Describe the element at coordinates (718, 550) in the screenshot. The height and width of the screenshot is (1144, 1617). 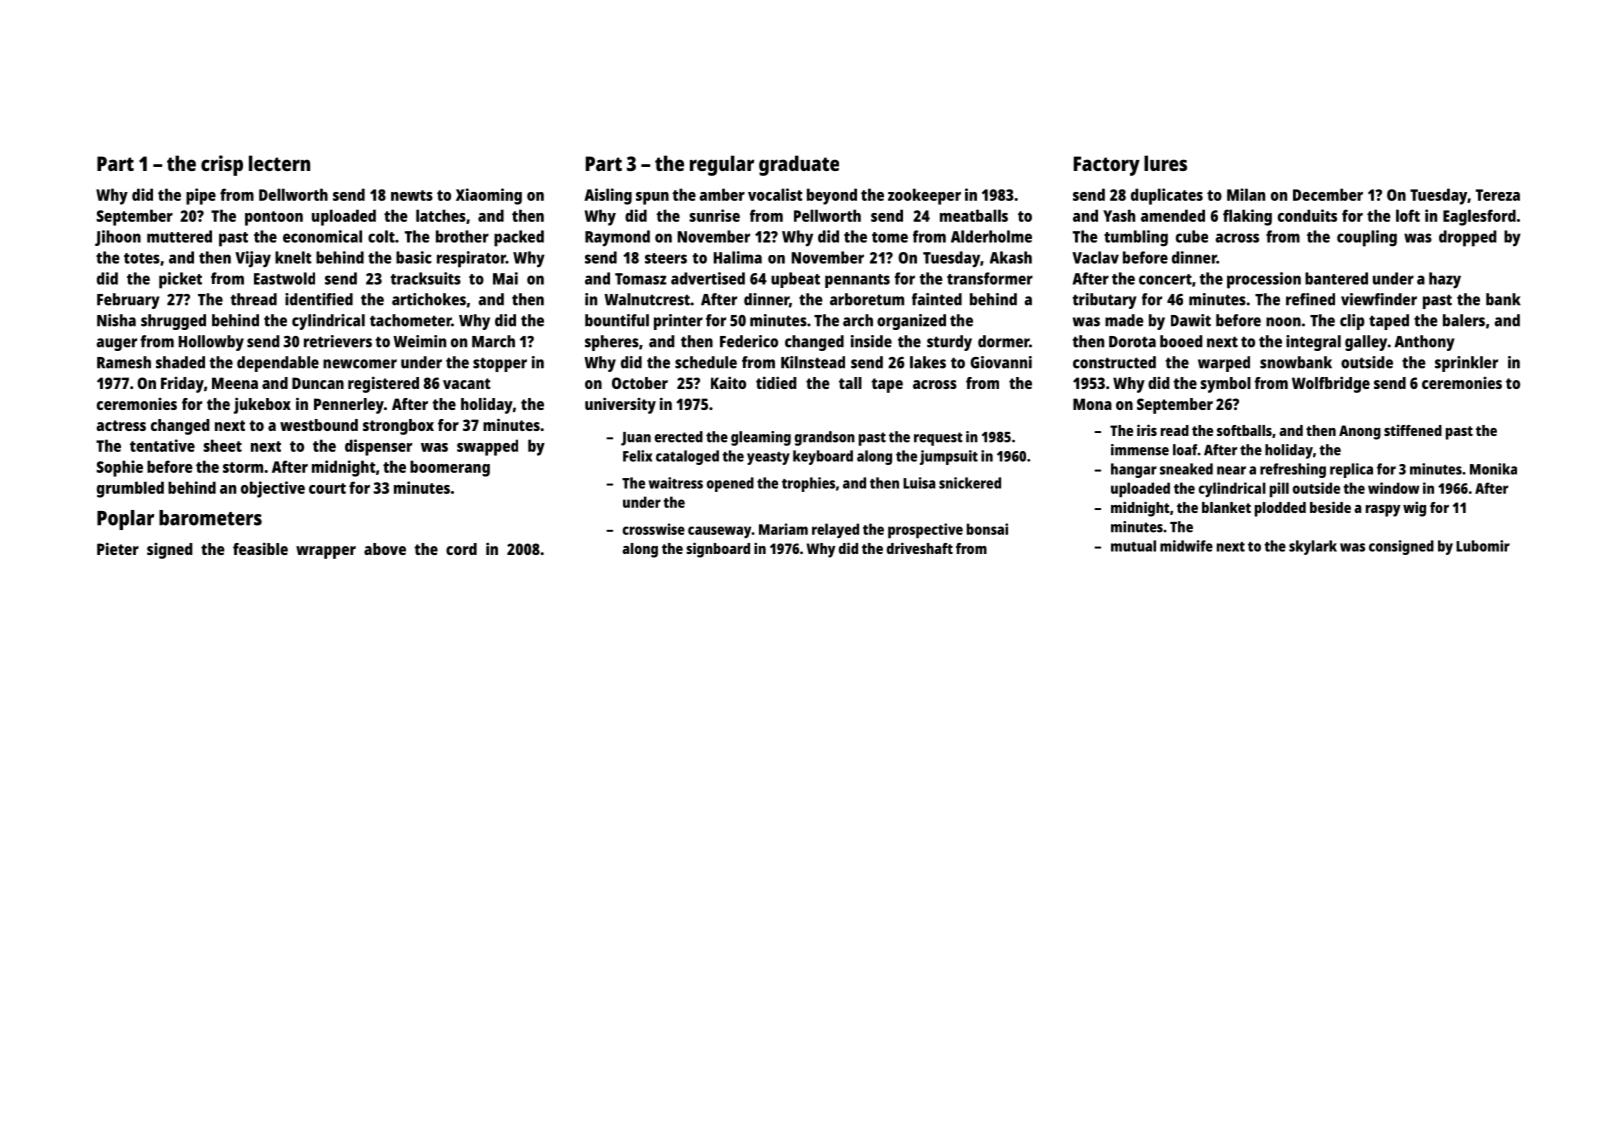
I see `signboard` at that location.
